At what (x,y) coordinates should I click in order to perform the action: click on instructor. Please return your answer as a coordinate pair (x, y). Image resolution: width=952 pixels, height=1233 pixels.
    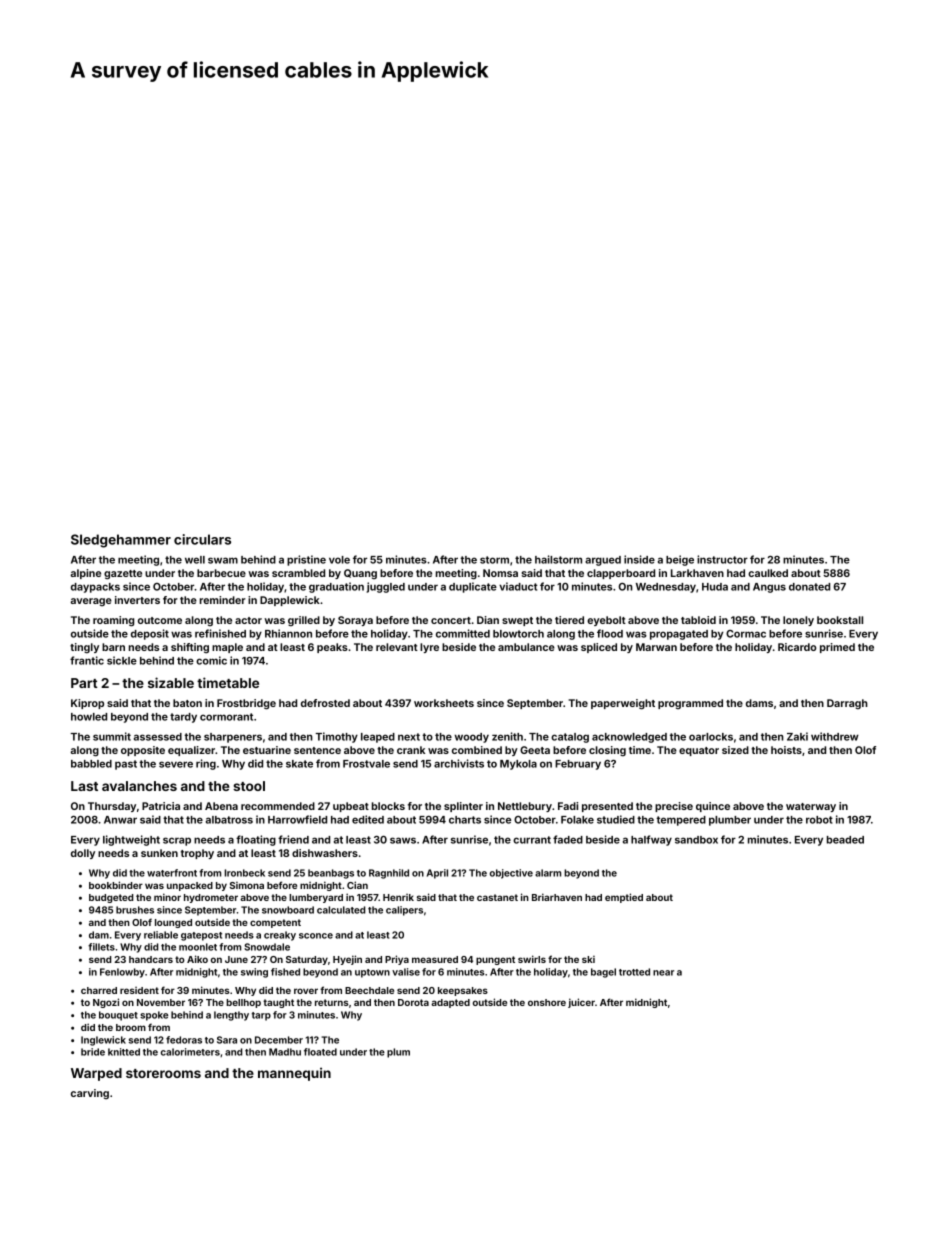
    Looking at the image, I should click on (722, 559).
